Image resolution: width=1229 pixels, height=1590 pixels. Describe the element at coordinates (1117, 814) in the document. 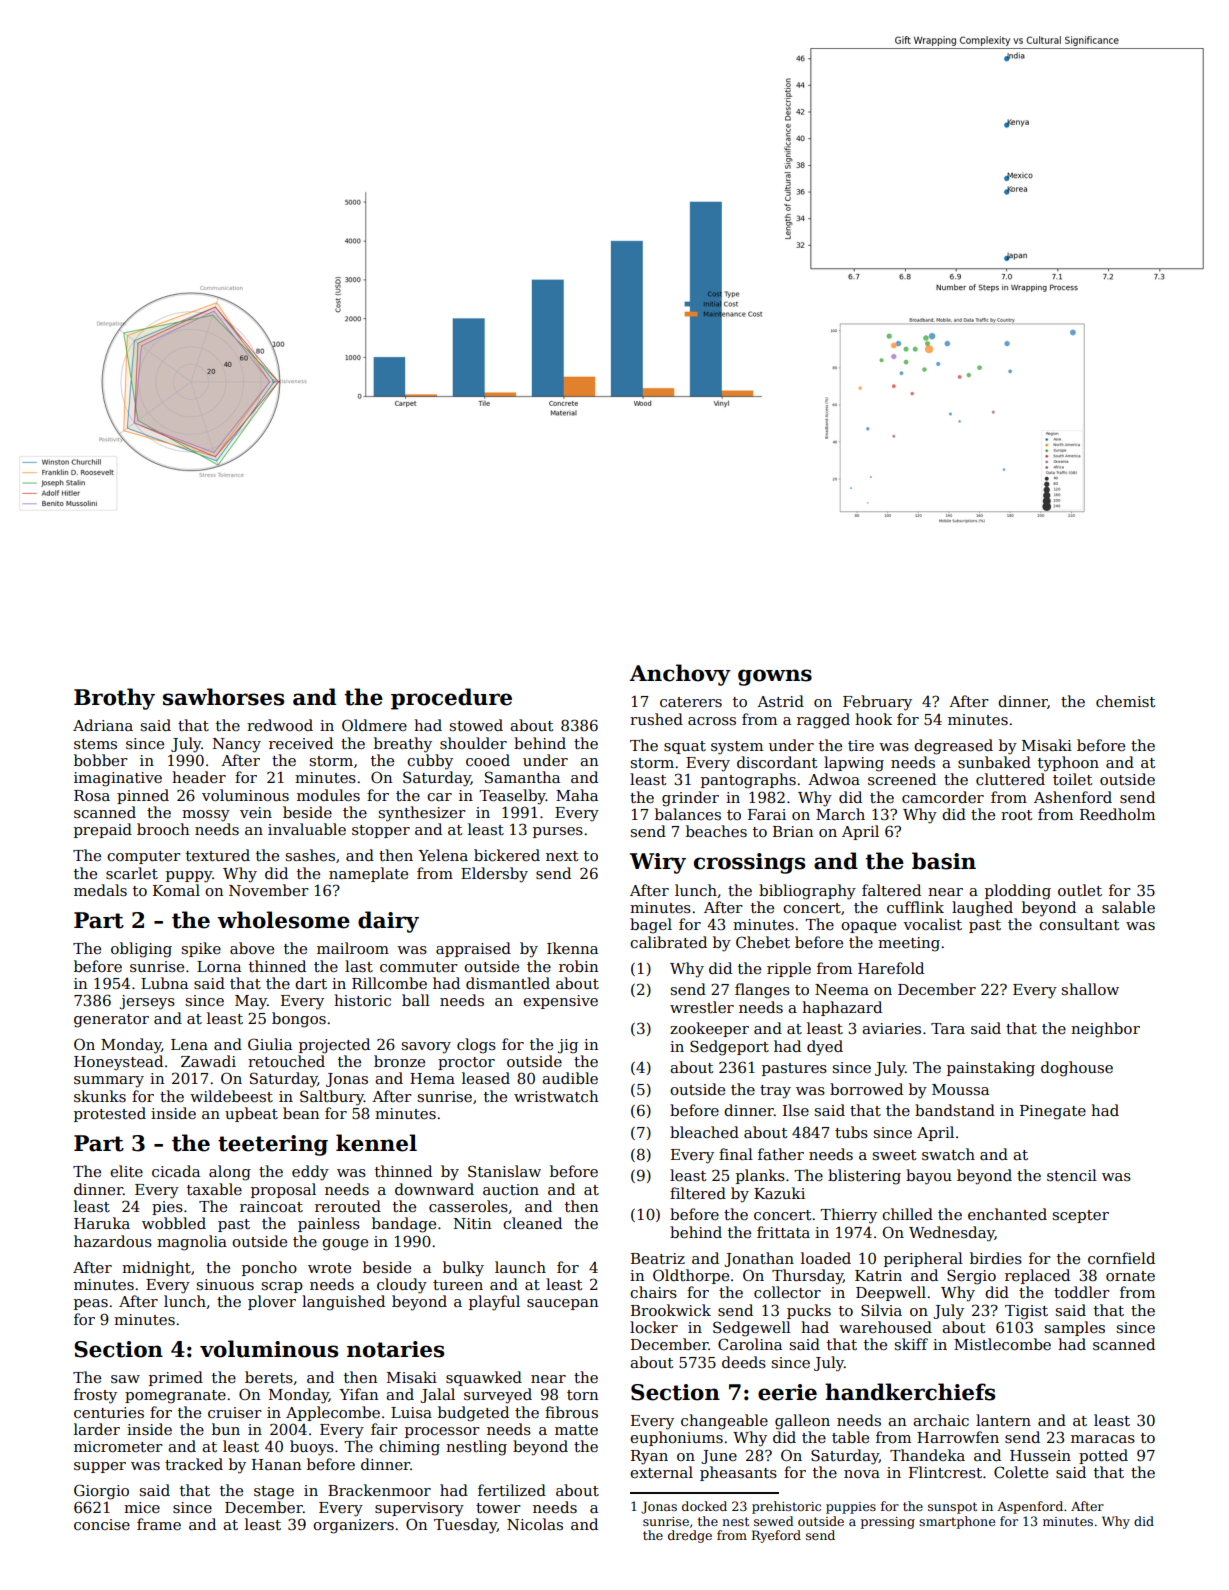

I see `Reedholm` at that location.
